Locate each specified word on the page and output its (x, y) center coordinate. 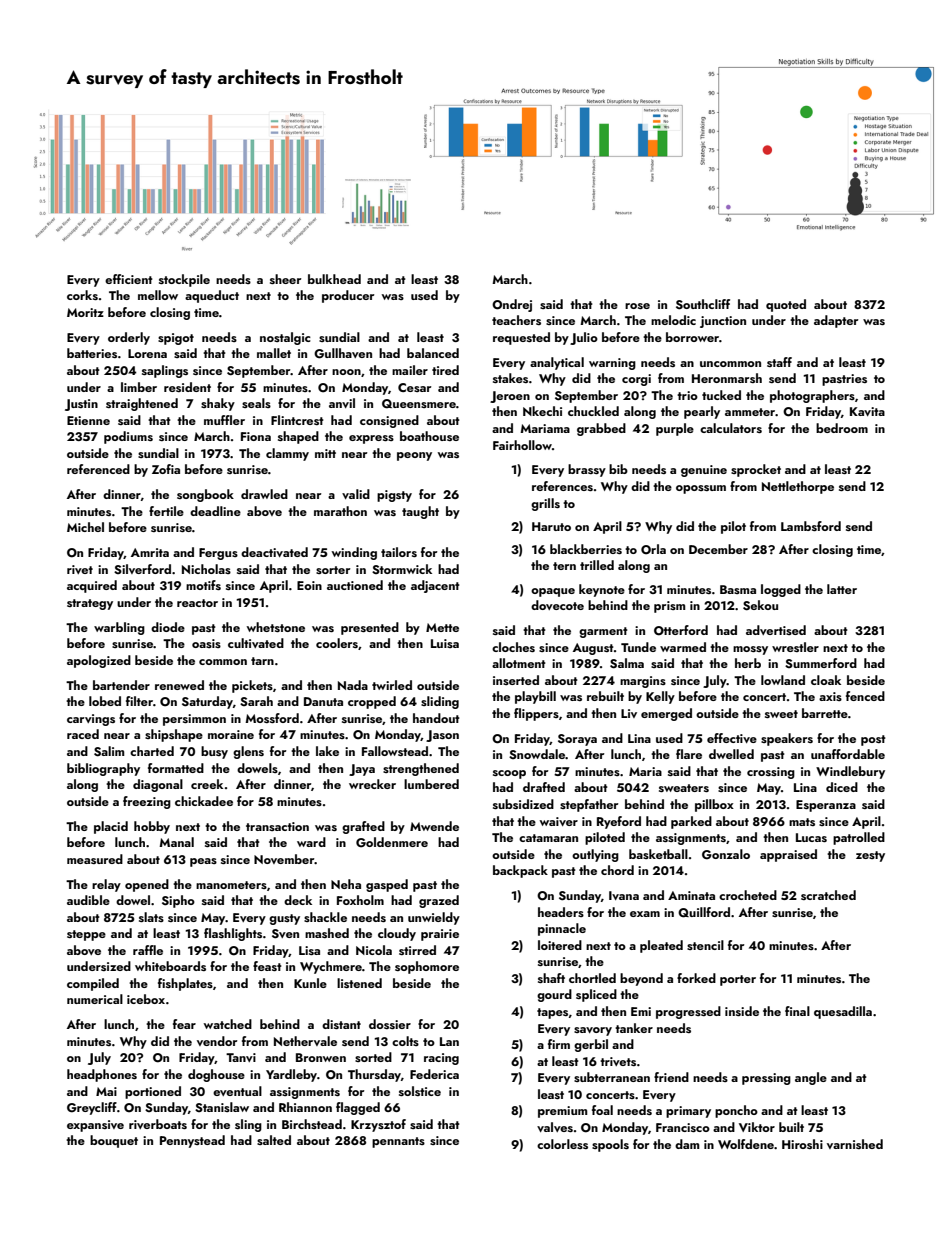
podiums (128, 437)
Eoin (309, 585)
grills (545, 504)
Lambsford (811, 526)
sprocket (756, 470)
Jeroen (510, 397)
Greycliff (92, 1108)
